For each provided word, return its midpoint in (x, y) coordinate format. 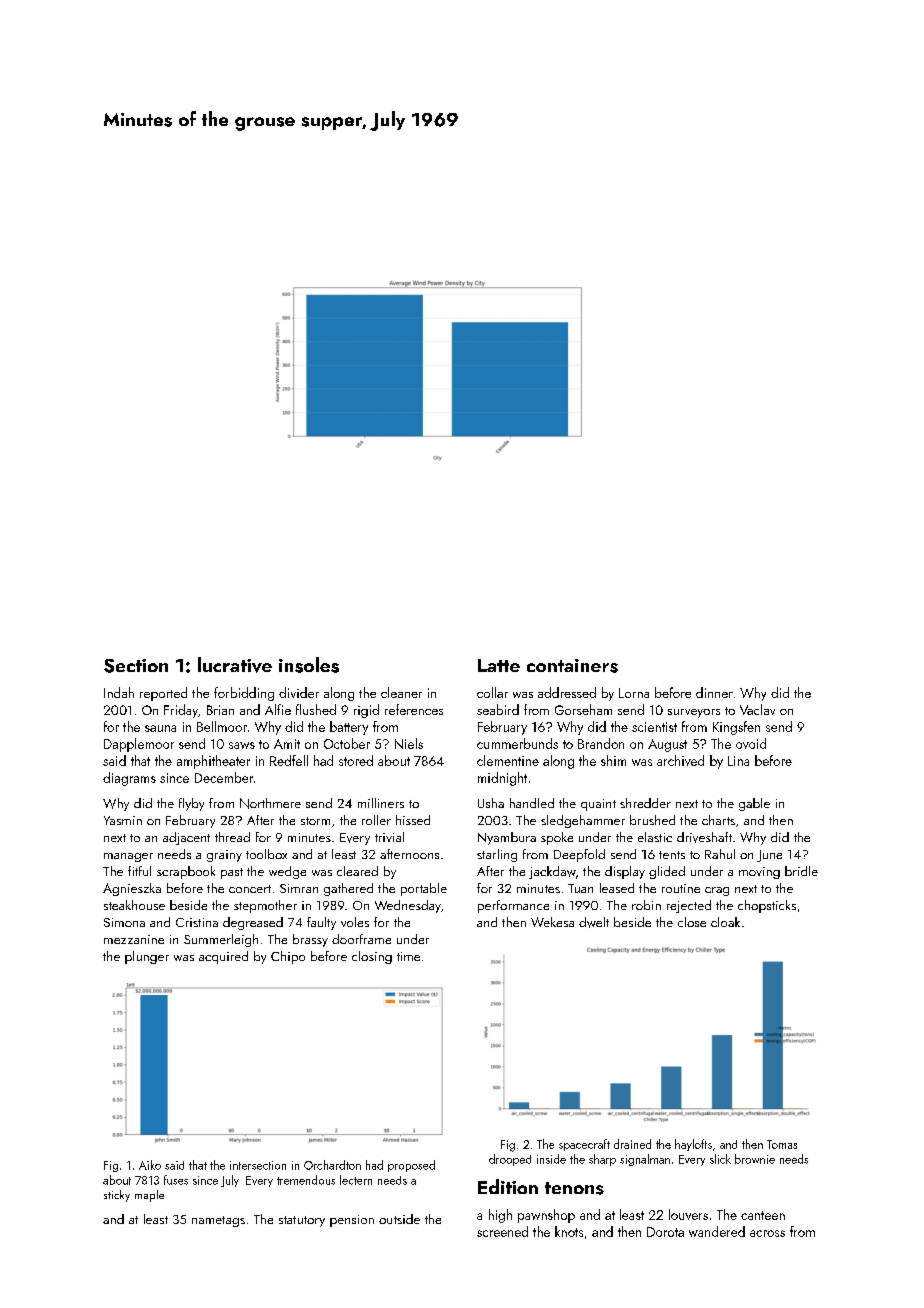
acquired (223, 957)
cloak (725, 922)
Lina (738, 761)
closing (372, 957)
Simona (124, 922)
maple (149, 1196)
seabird (498, 709)
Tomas (782, 1144)
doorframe (361, 939)
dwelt (594, 922)
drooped (510, 1160)
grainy (224, 856)
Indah (119, 692)
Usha (491, 803)
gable (754, 804)
